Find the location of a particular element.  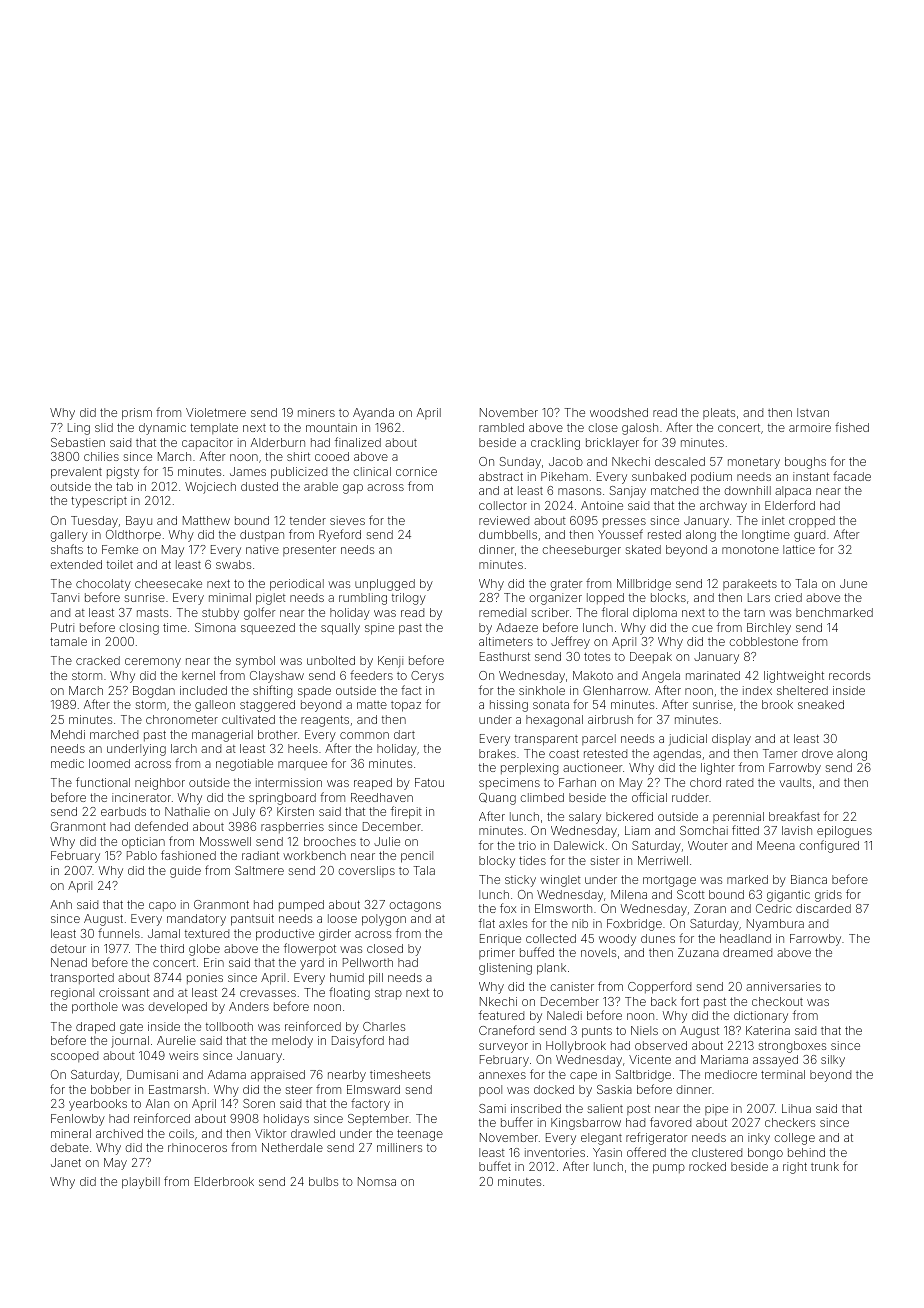

bobber is located at coordinates (110, 1089).
